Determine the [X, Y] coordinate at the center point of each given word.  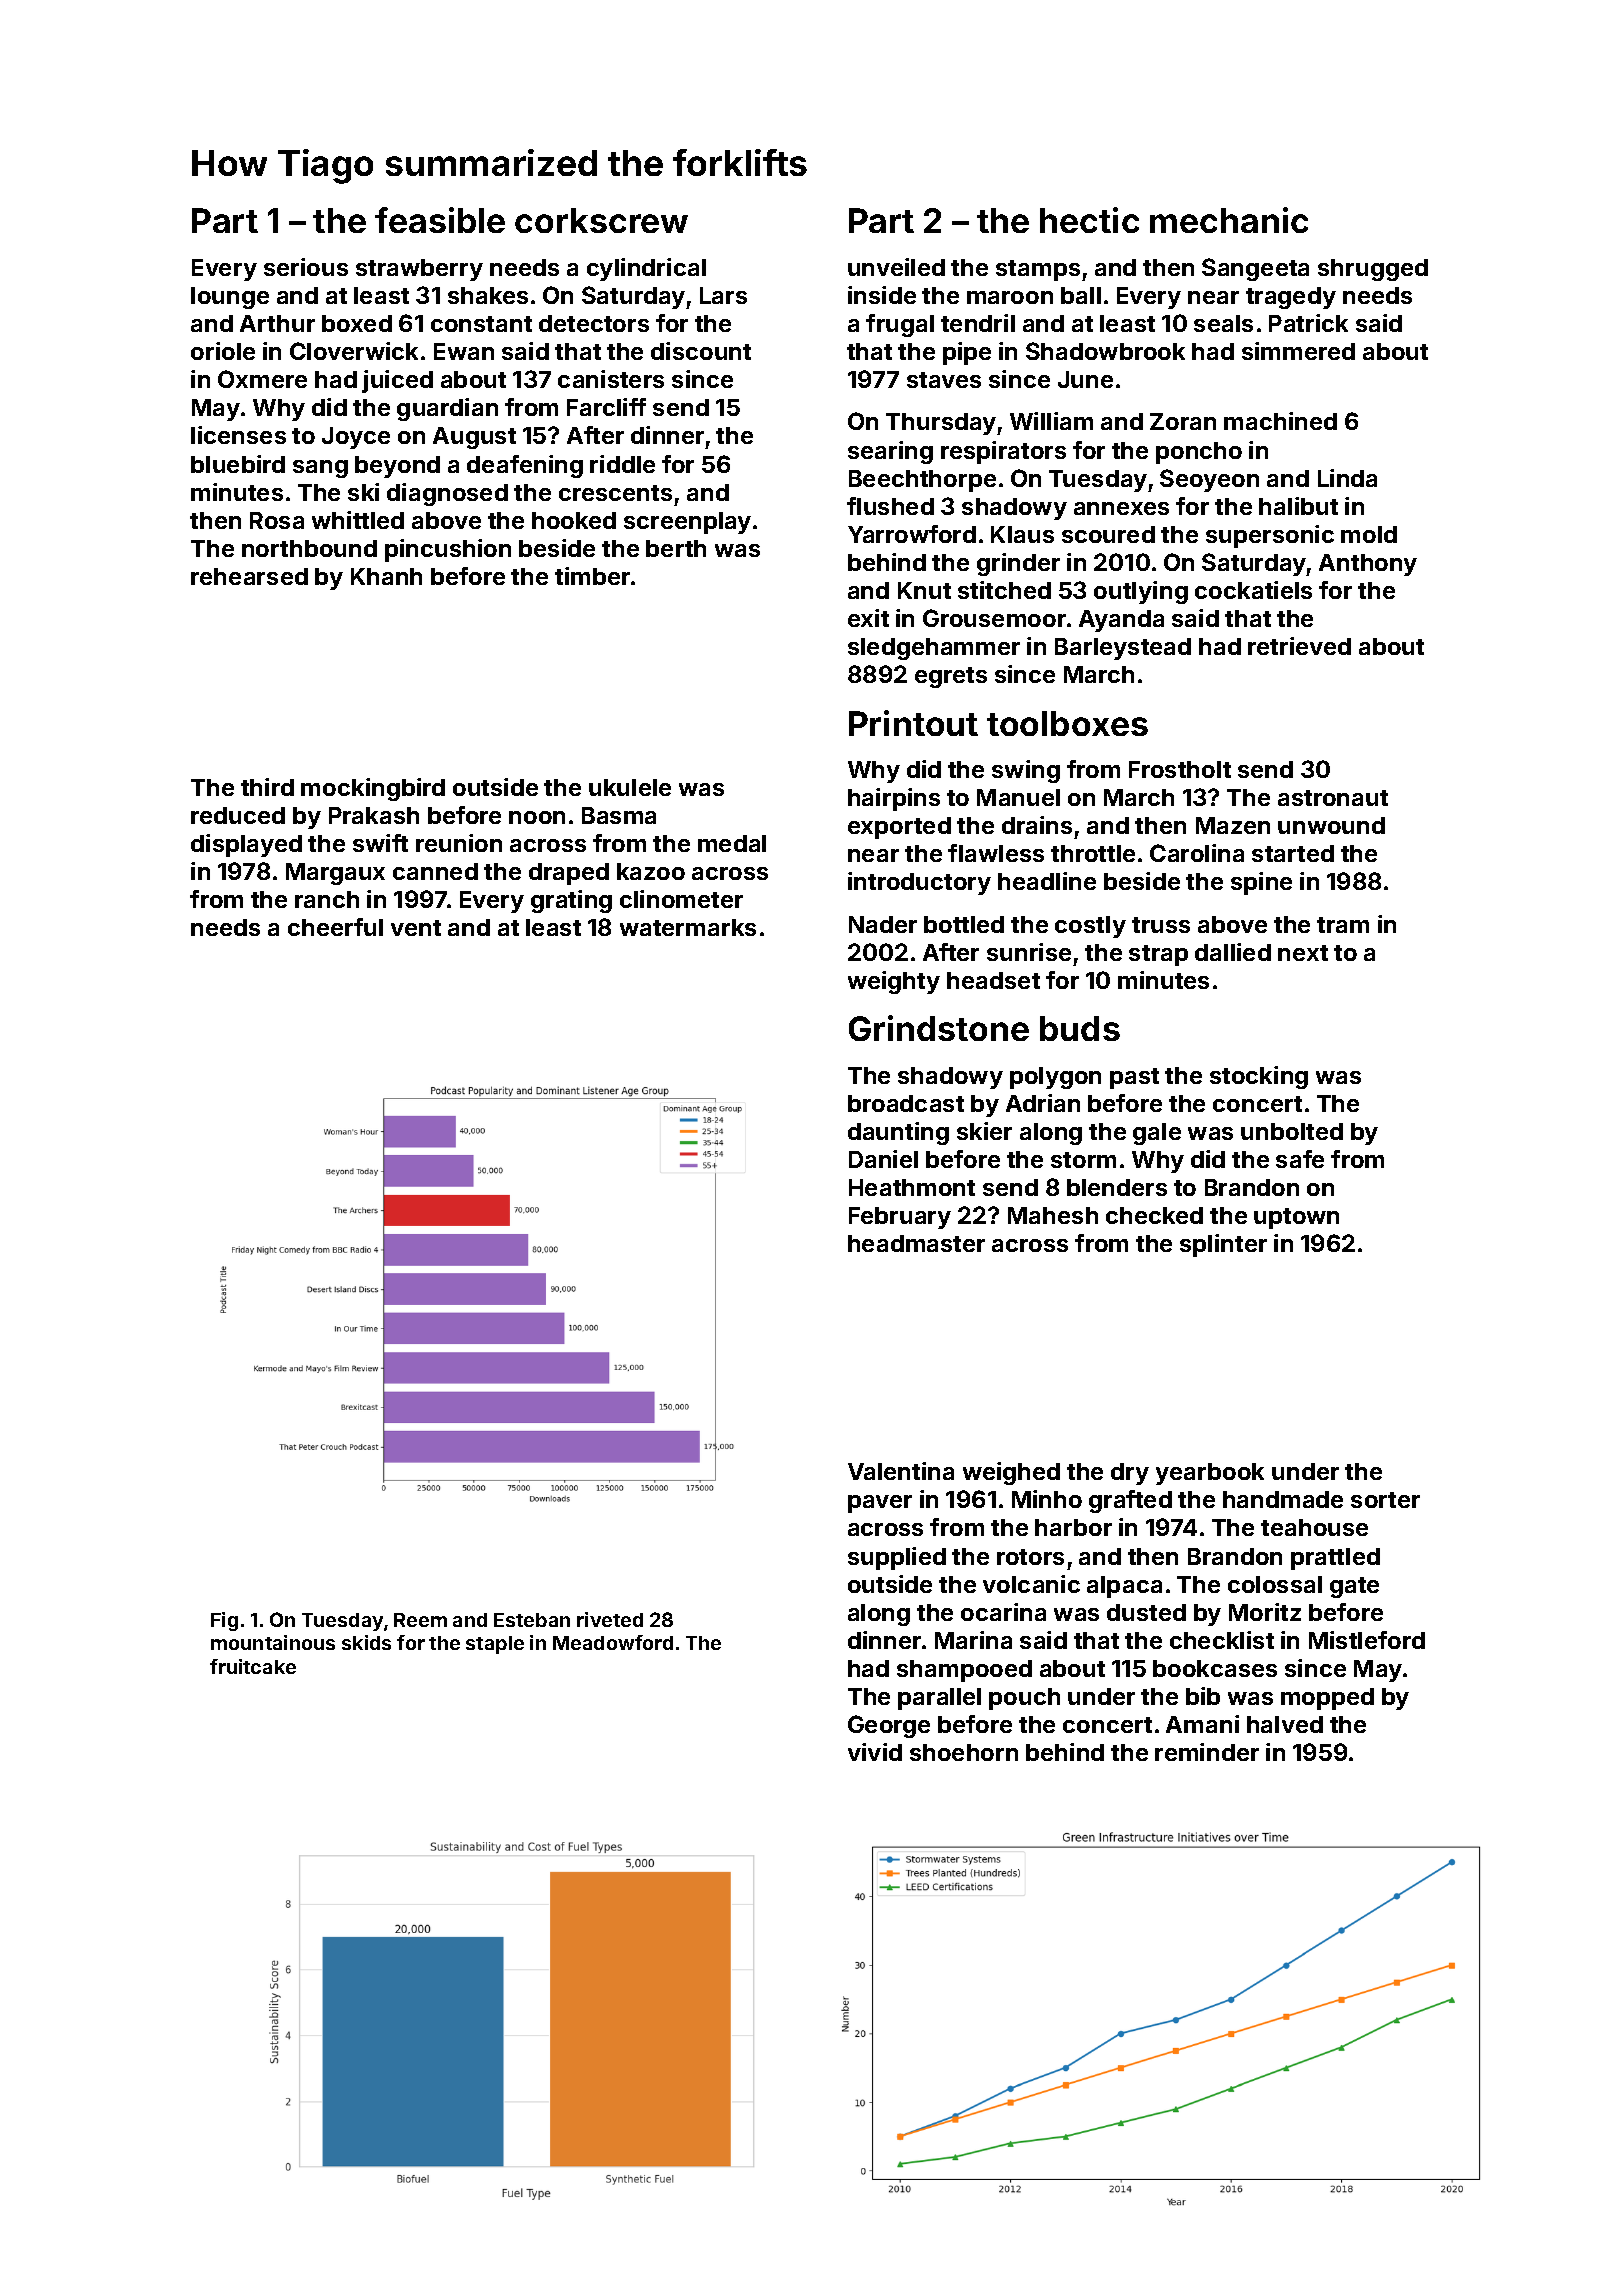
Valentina [901, 1471]
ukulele [630, 787]
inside [882, 295]
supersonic [1270, 536]
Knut [924, 590]
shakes [488, 295]
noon [537, 817]
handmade [1283, 1499]
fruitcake [253, 1666]
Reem [420, 1620]
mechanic [1229, 220]
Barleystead [1123, 649]
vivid [875, 1752]
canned [435, 871]
